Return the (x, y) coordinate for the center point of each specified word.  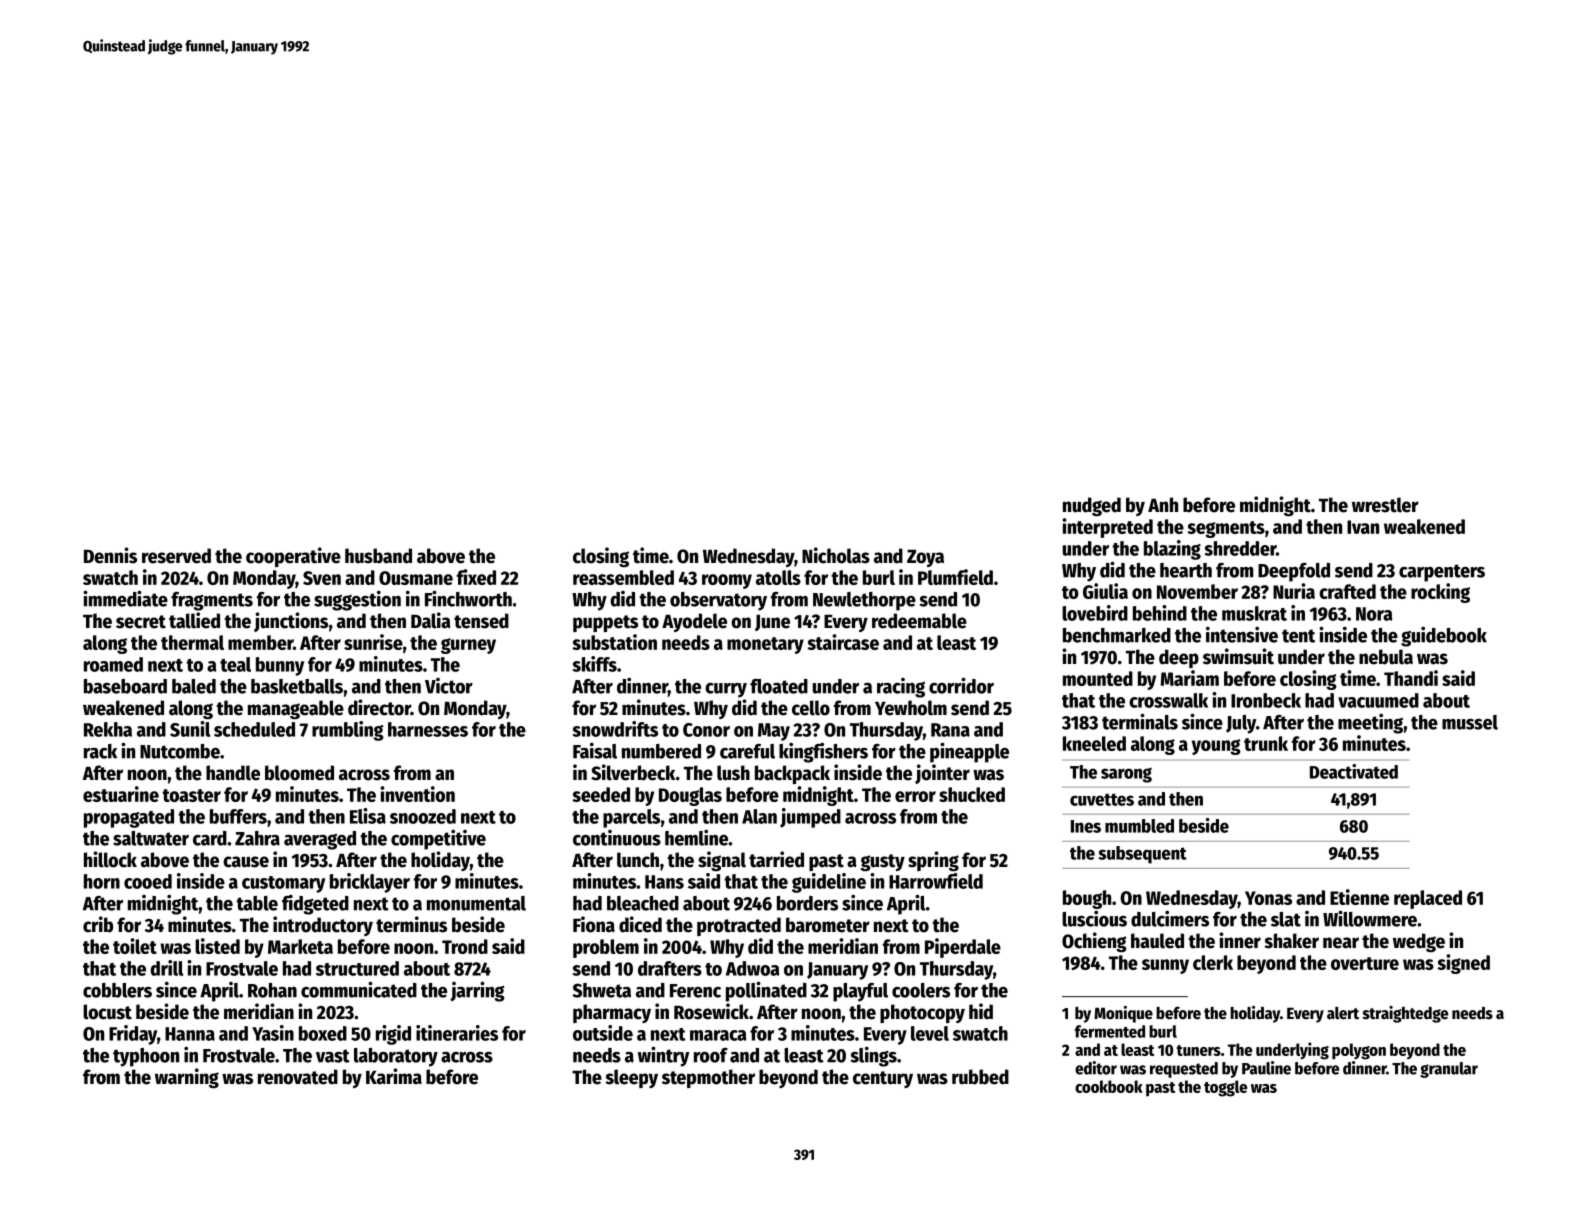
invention (417, 794)
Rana (950, 730)
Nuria (1294, 591)
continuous (617, 838)
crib (98, 924)
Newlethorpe (864, 601)
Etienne (1359, 897)
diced (640, 924)
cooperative (293, 557)
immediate (125, 598)
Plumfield (955, 577)
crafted (1347, 591)
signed (1463, 964)
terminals (1140, 721)
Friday (133, 1035)
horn (102, 881)
